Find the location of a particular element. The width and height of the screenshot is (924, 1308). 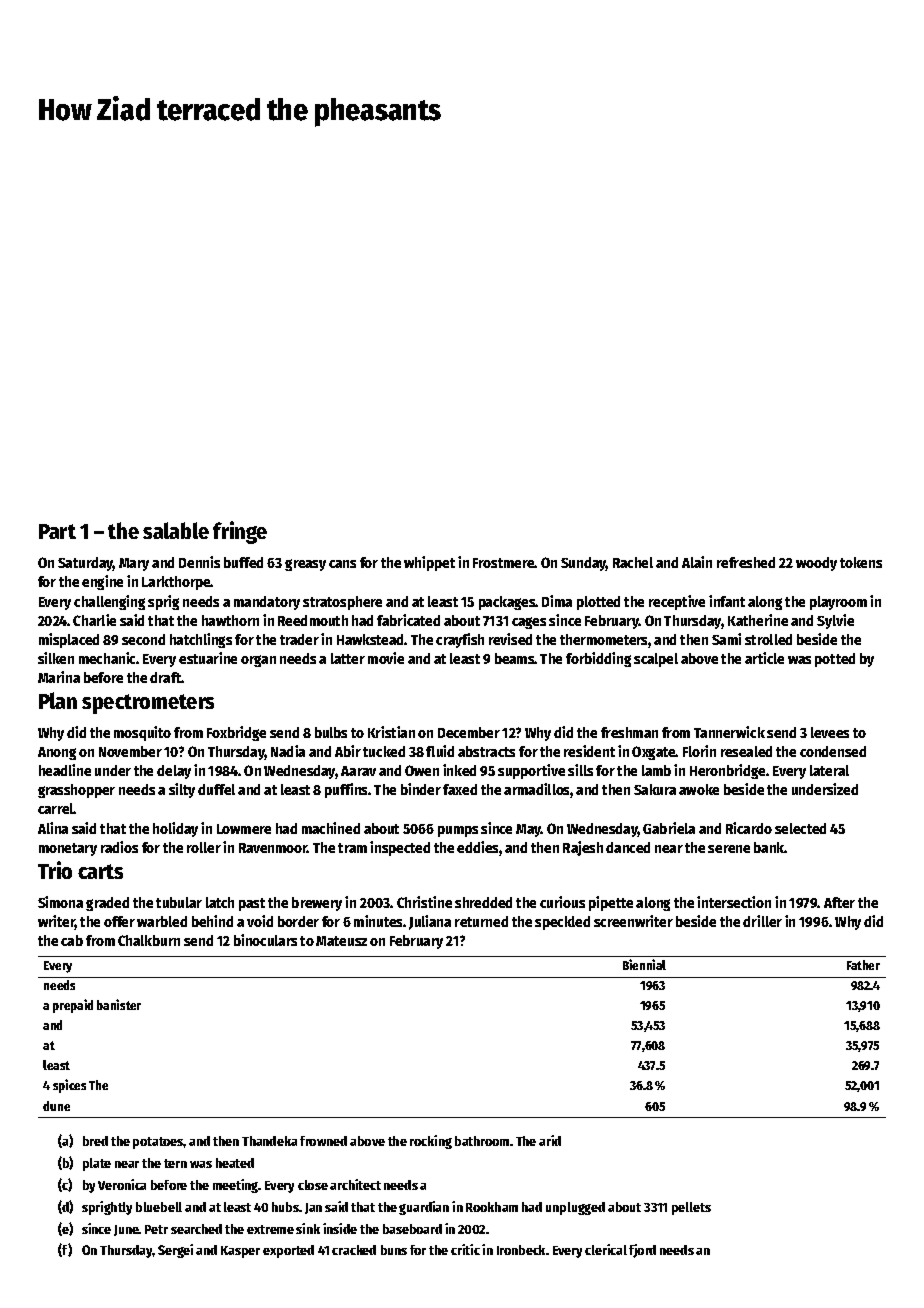

holiday is located at coordinates (175, 829).
